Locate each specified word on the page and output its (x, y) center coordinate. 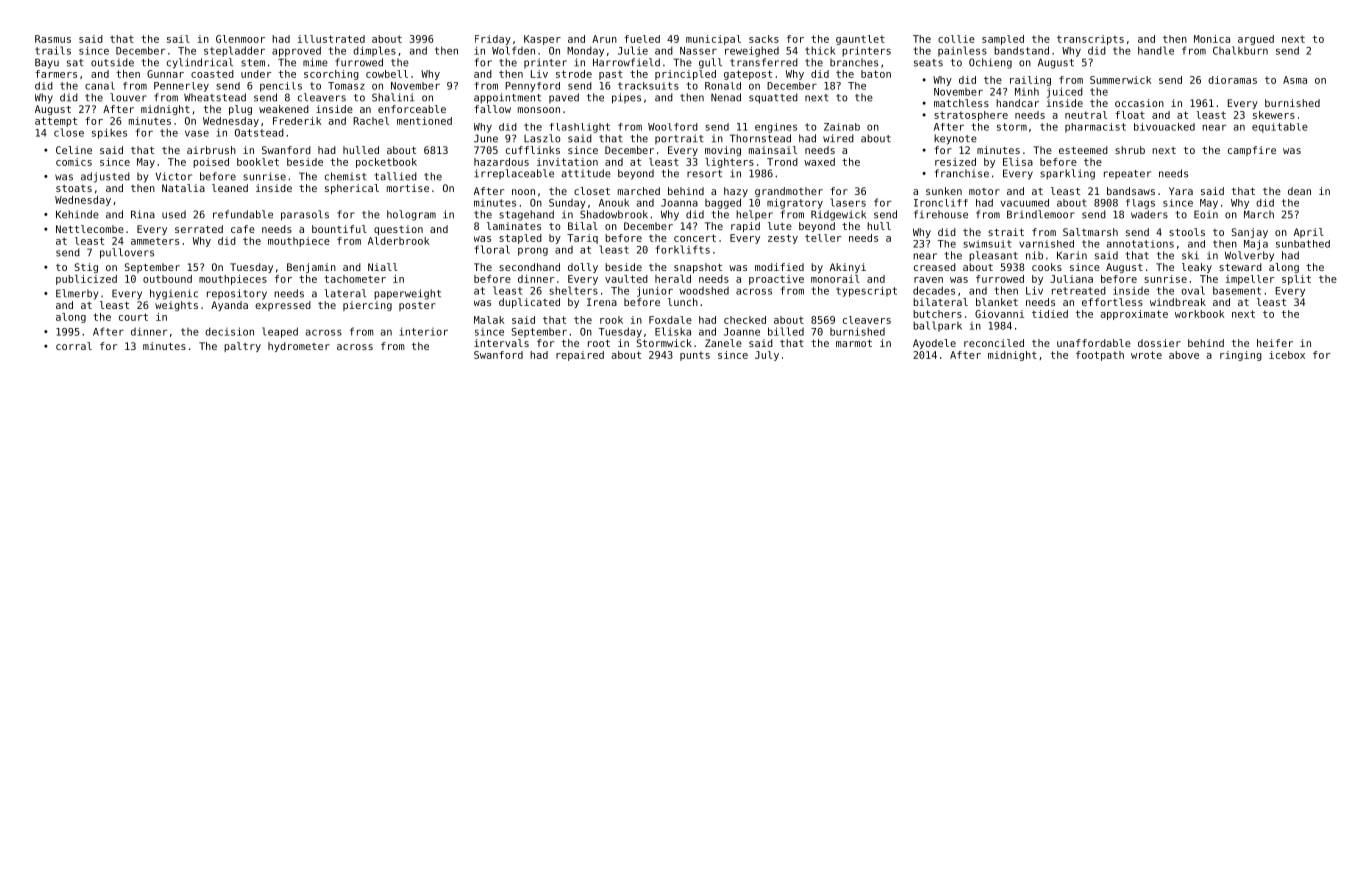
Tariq (582, 239)
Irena (602, 302)
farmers (56, 74)
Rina (143, 214)
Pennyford (532, 87)
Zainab (842, 127)
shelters (573, 290)
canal (100, 86)
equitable (1280, 128)
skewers (1274, 115)
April (1309, 233)
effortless (1112, 302)
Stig (86, 268)
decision (229, 331)
